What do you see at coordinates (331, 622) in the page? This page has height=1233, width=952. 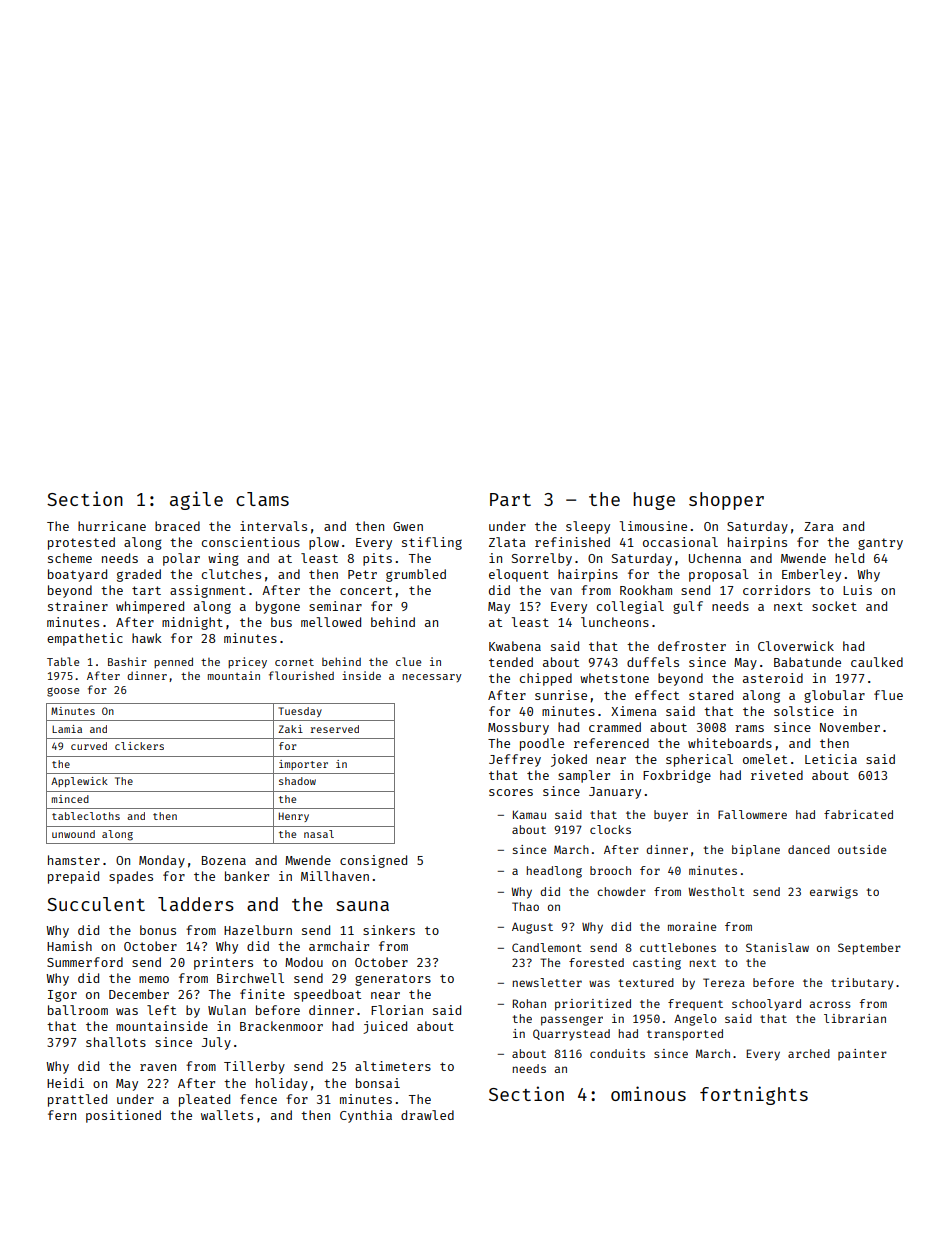 I see `mellowed` at bounding box center [331, 622].
